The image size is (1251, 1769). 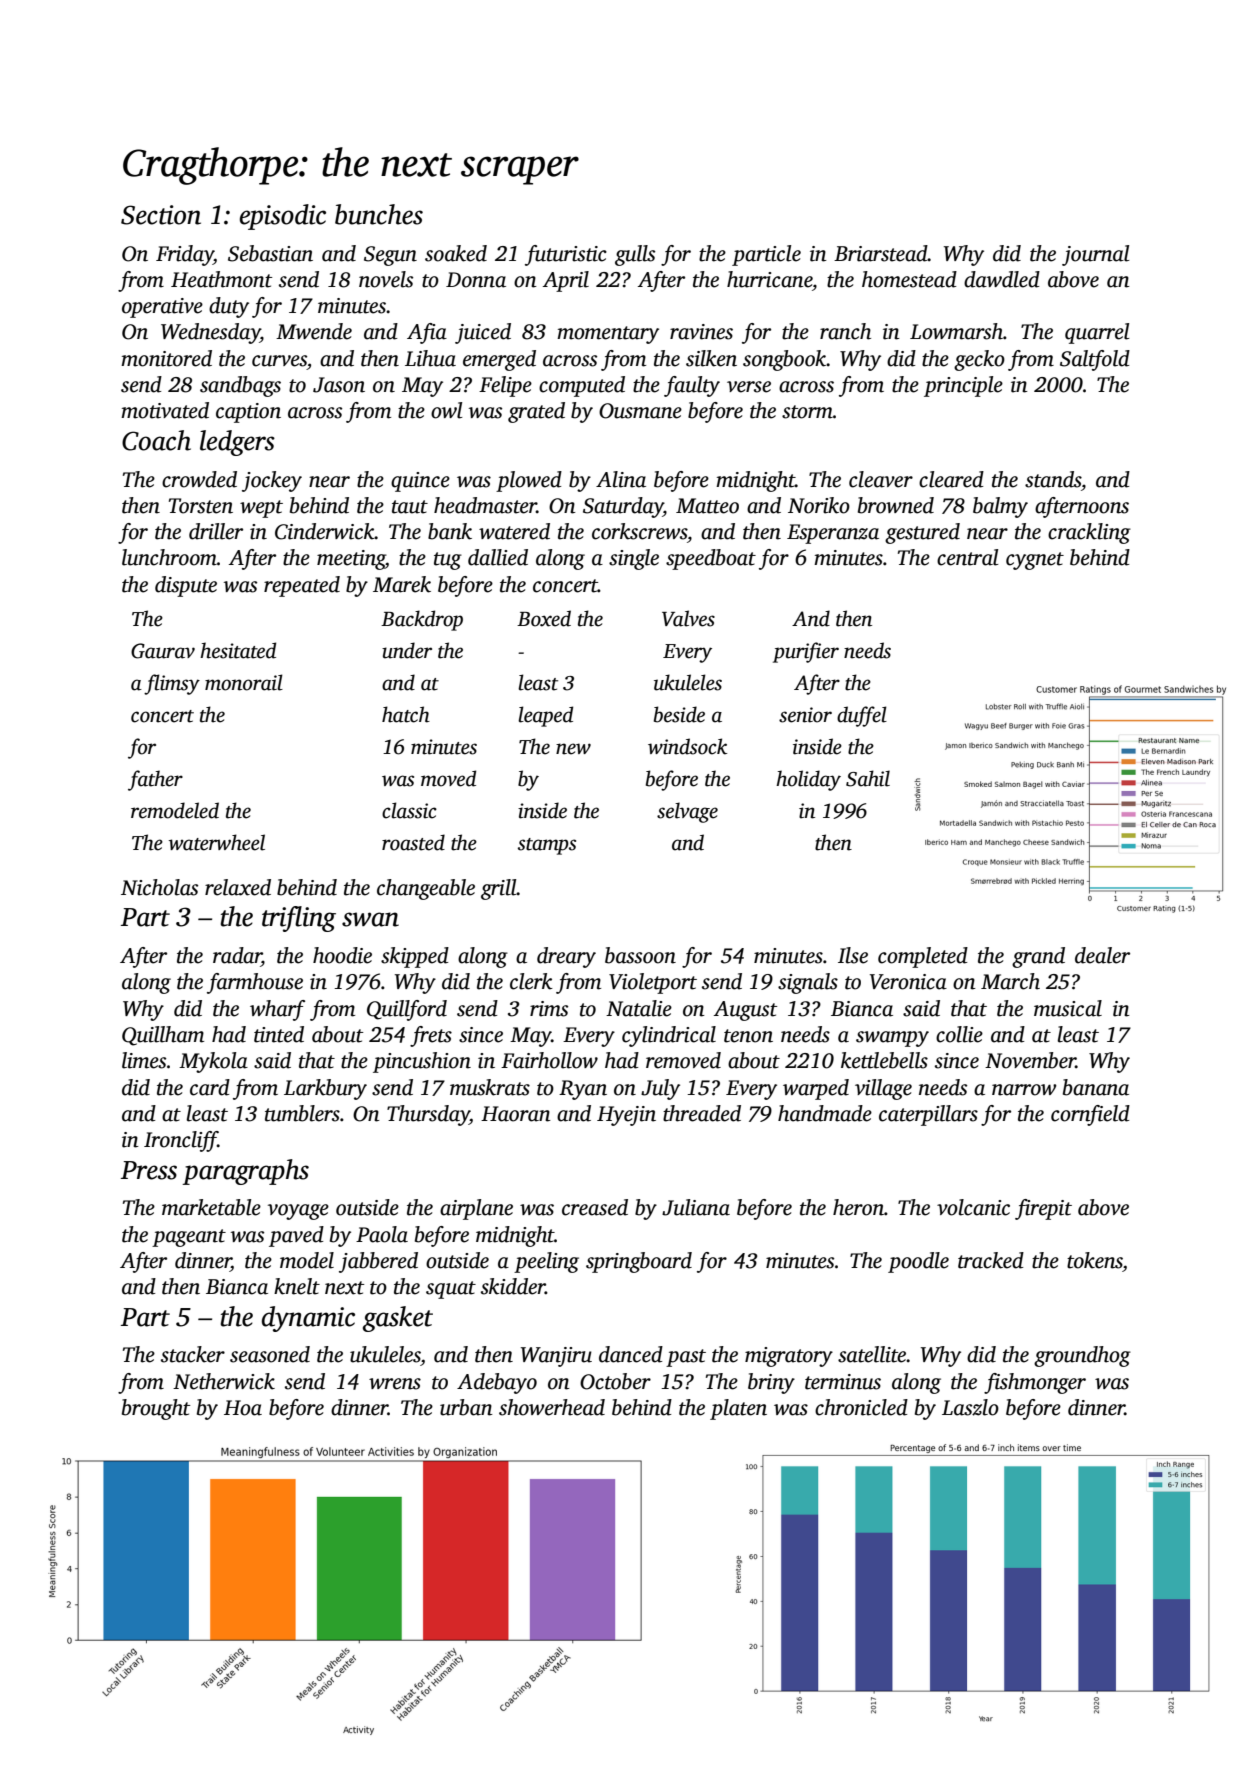 What do you see at coordinates (243, 1408) in the page?
I see `Hoa` at bounding box center [243, 1408].
